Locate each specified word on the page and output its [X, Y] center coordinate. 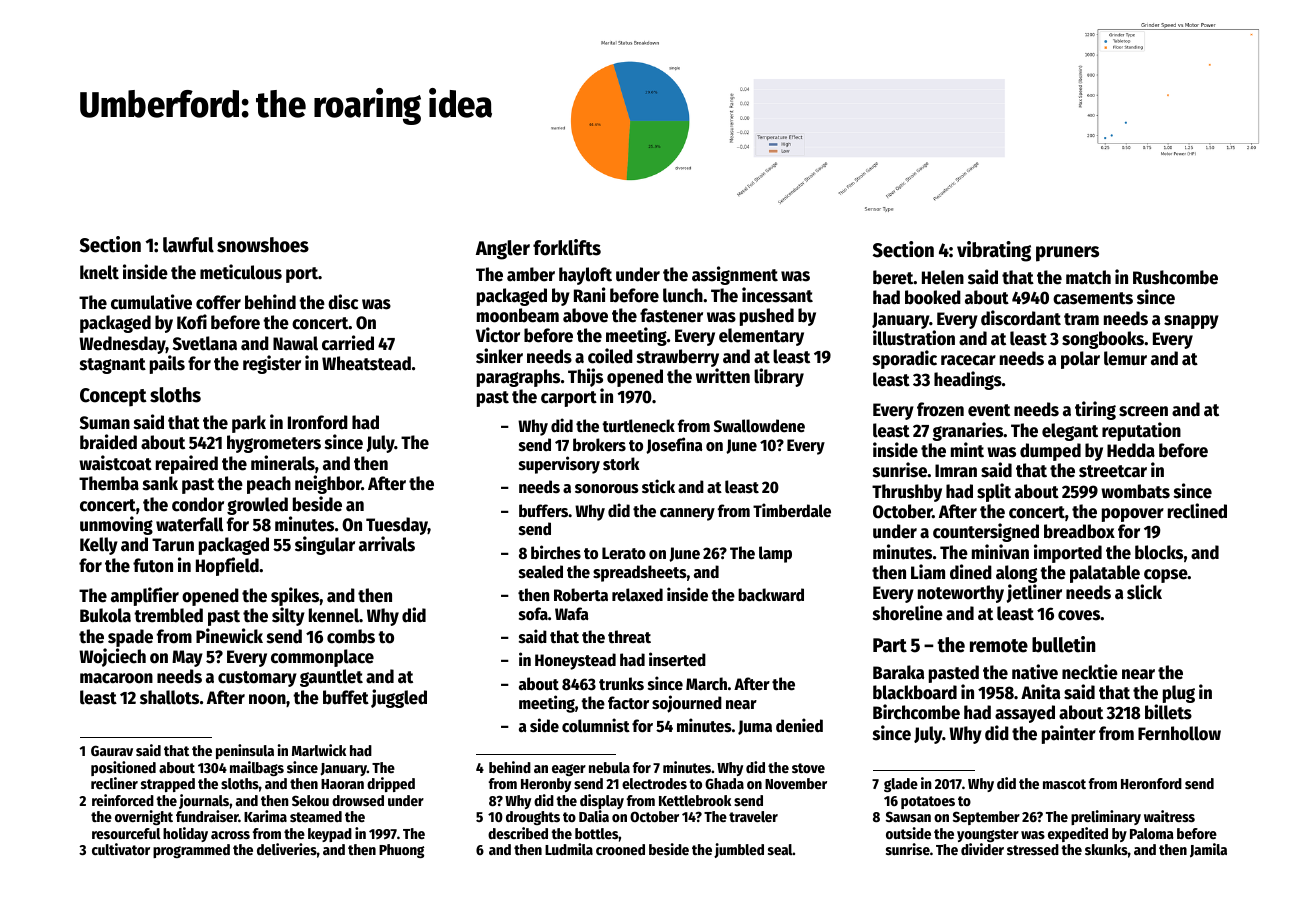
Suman [105, 423]
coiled [610, 356]
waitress [1169, 816]
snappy [1191, 322]
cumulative [151, 302]
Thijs [585, 377]
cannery [687, 514]
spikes [295, 596]
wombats [1135, 491]
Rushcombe [1175, 277]
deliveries [287, 849]
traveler [753, 816]
